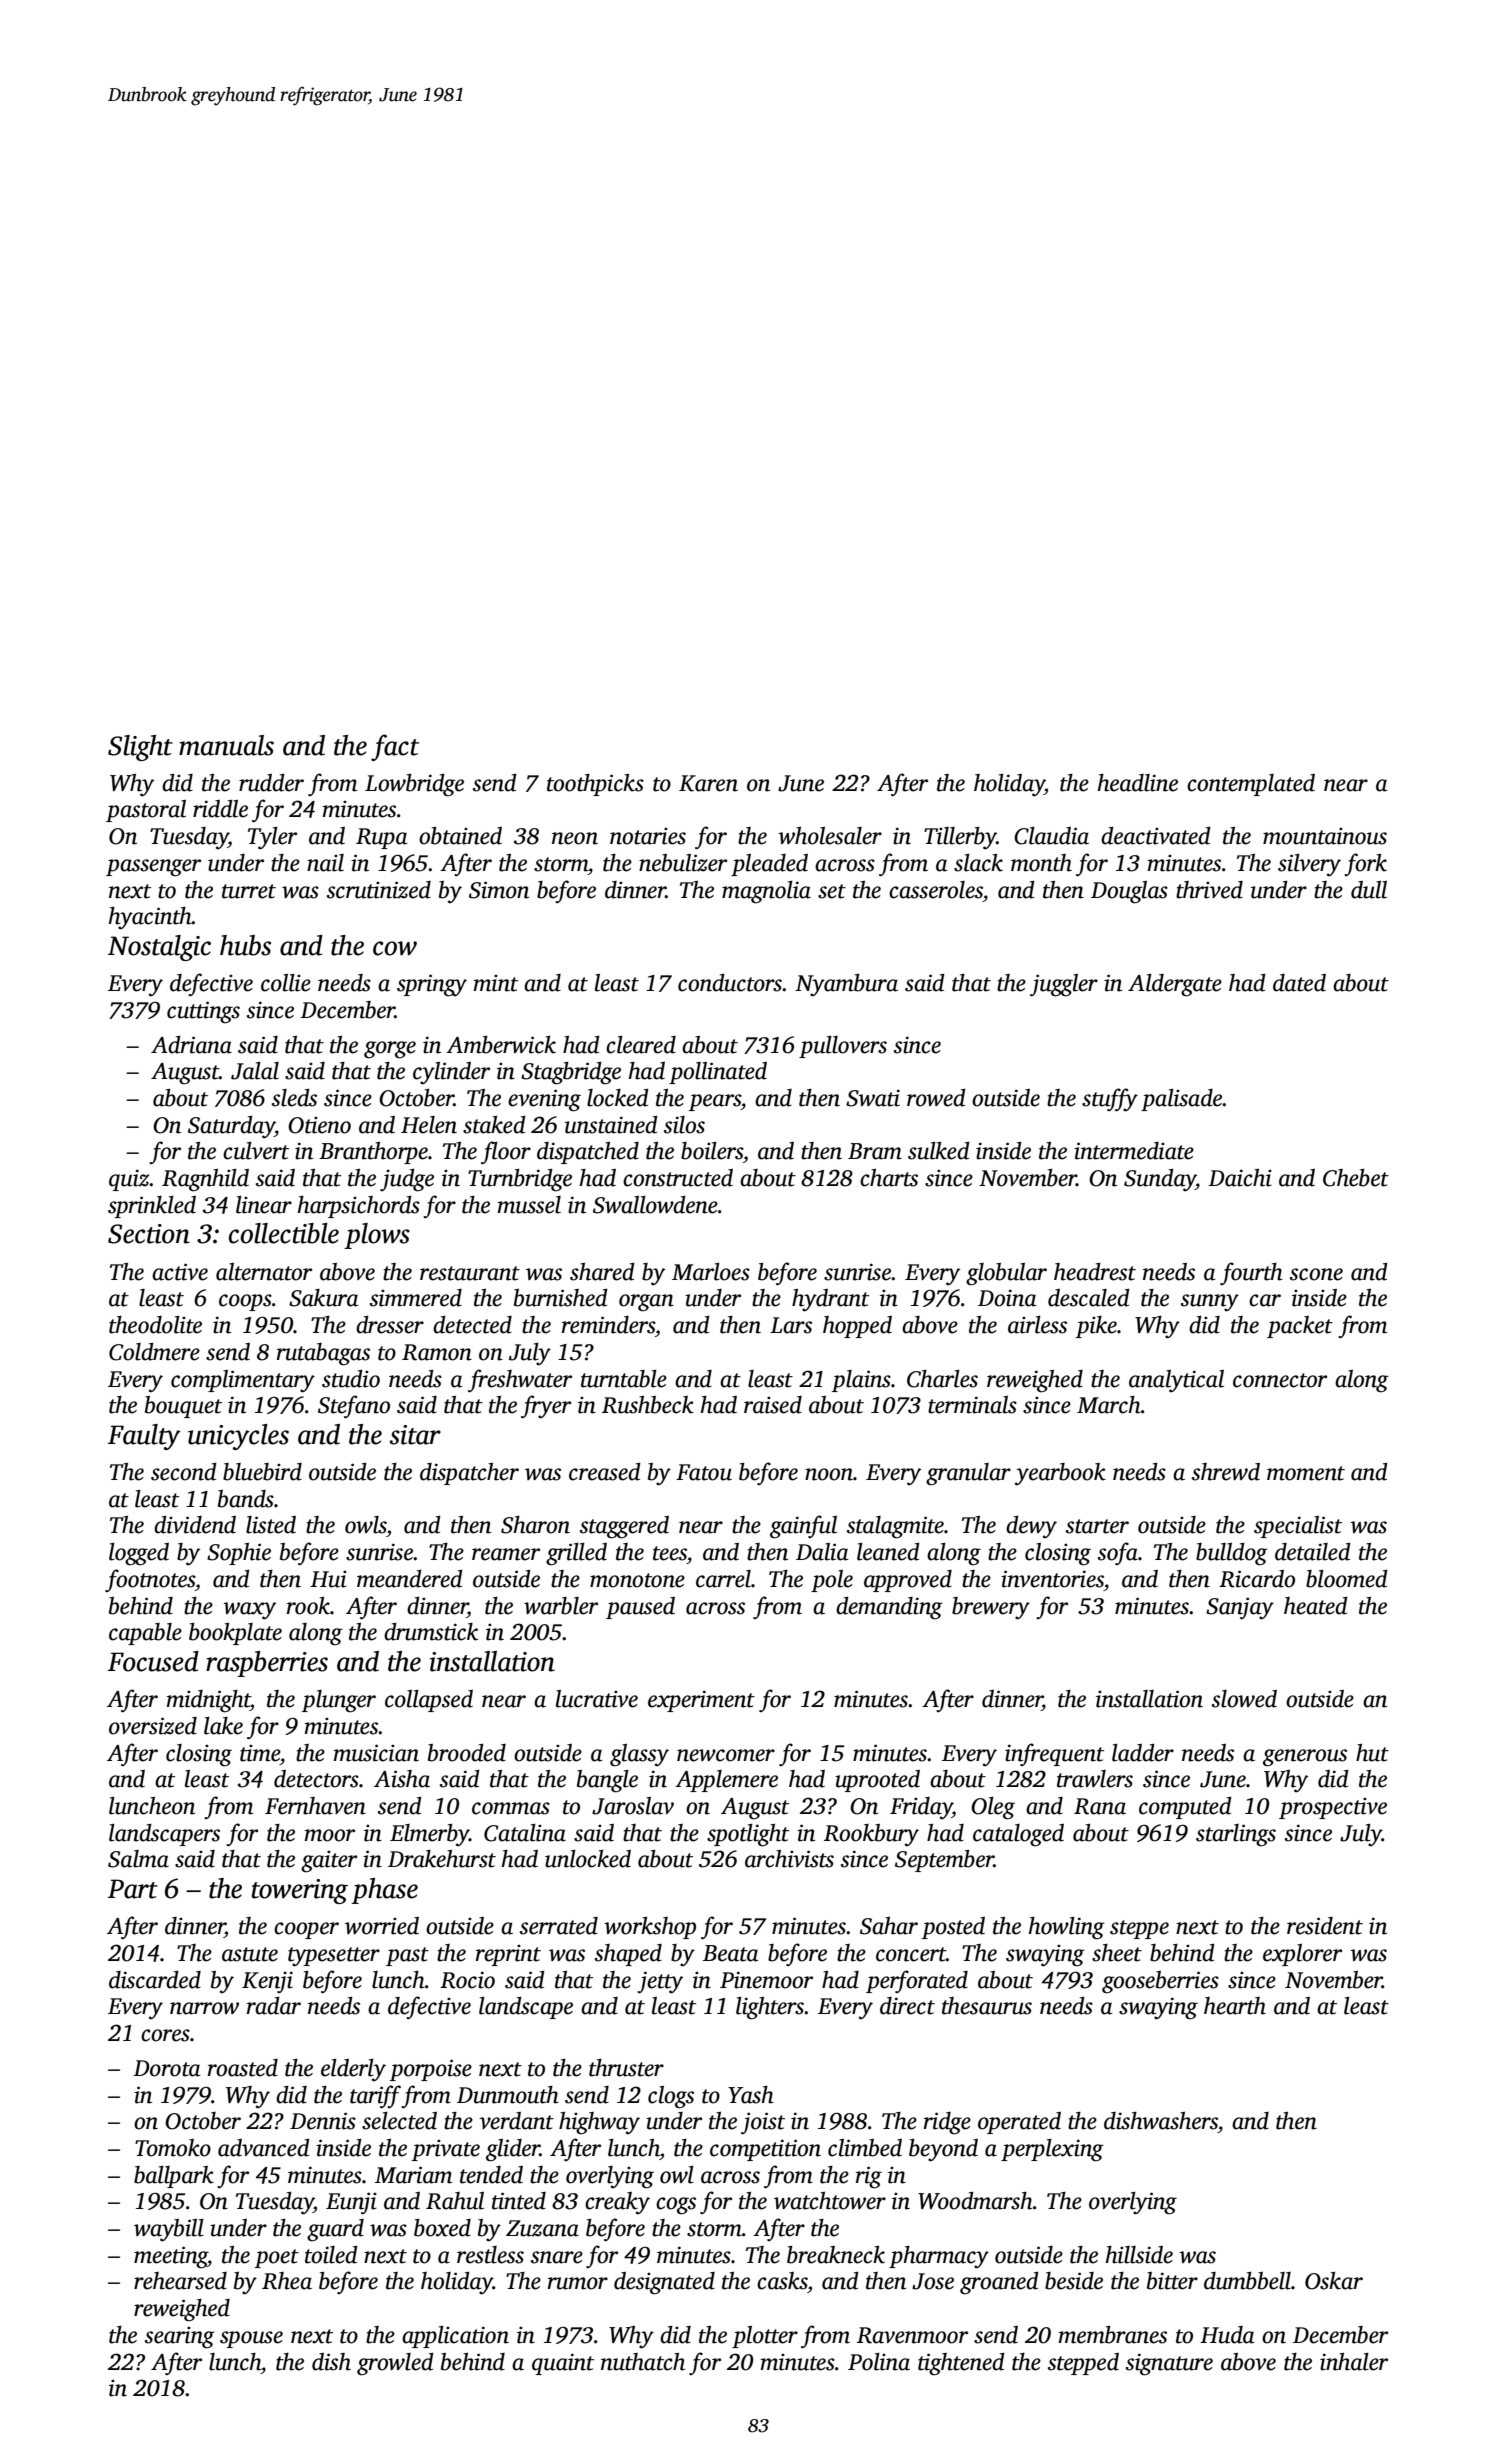  What do you see at coordinates (1235, 2006) in the screenshot?
I see `hearth` at bounding box center [1235, 2006].
